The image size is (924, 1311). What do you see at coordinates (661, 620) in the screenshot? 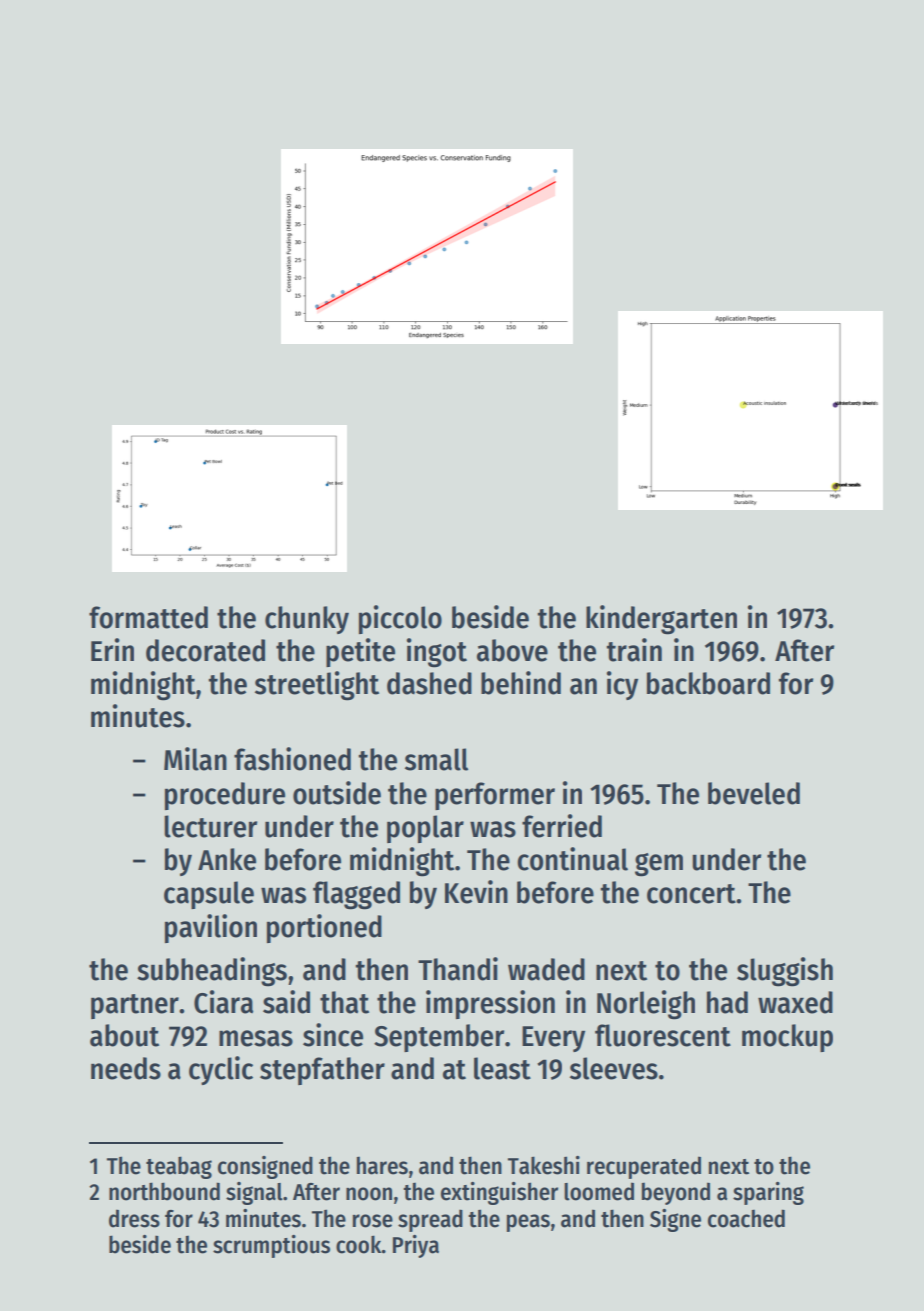
I see `kindergarten` at bounding box center [661, 620].
